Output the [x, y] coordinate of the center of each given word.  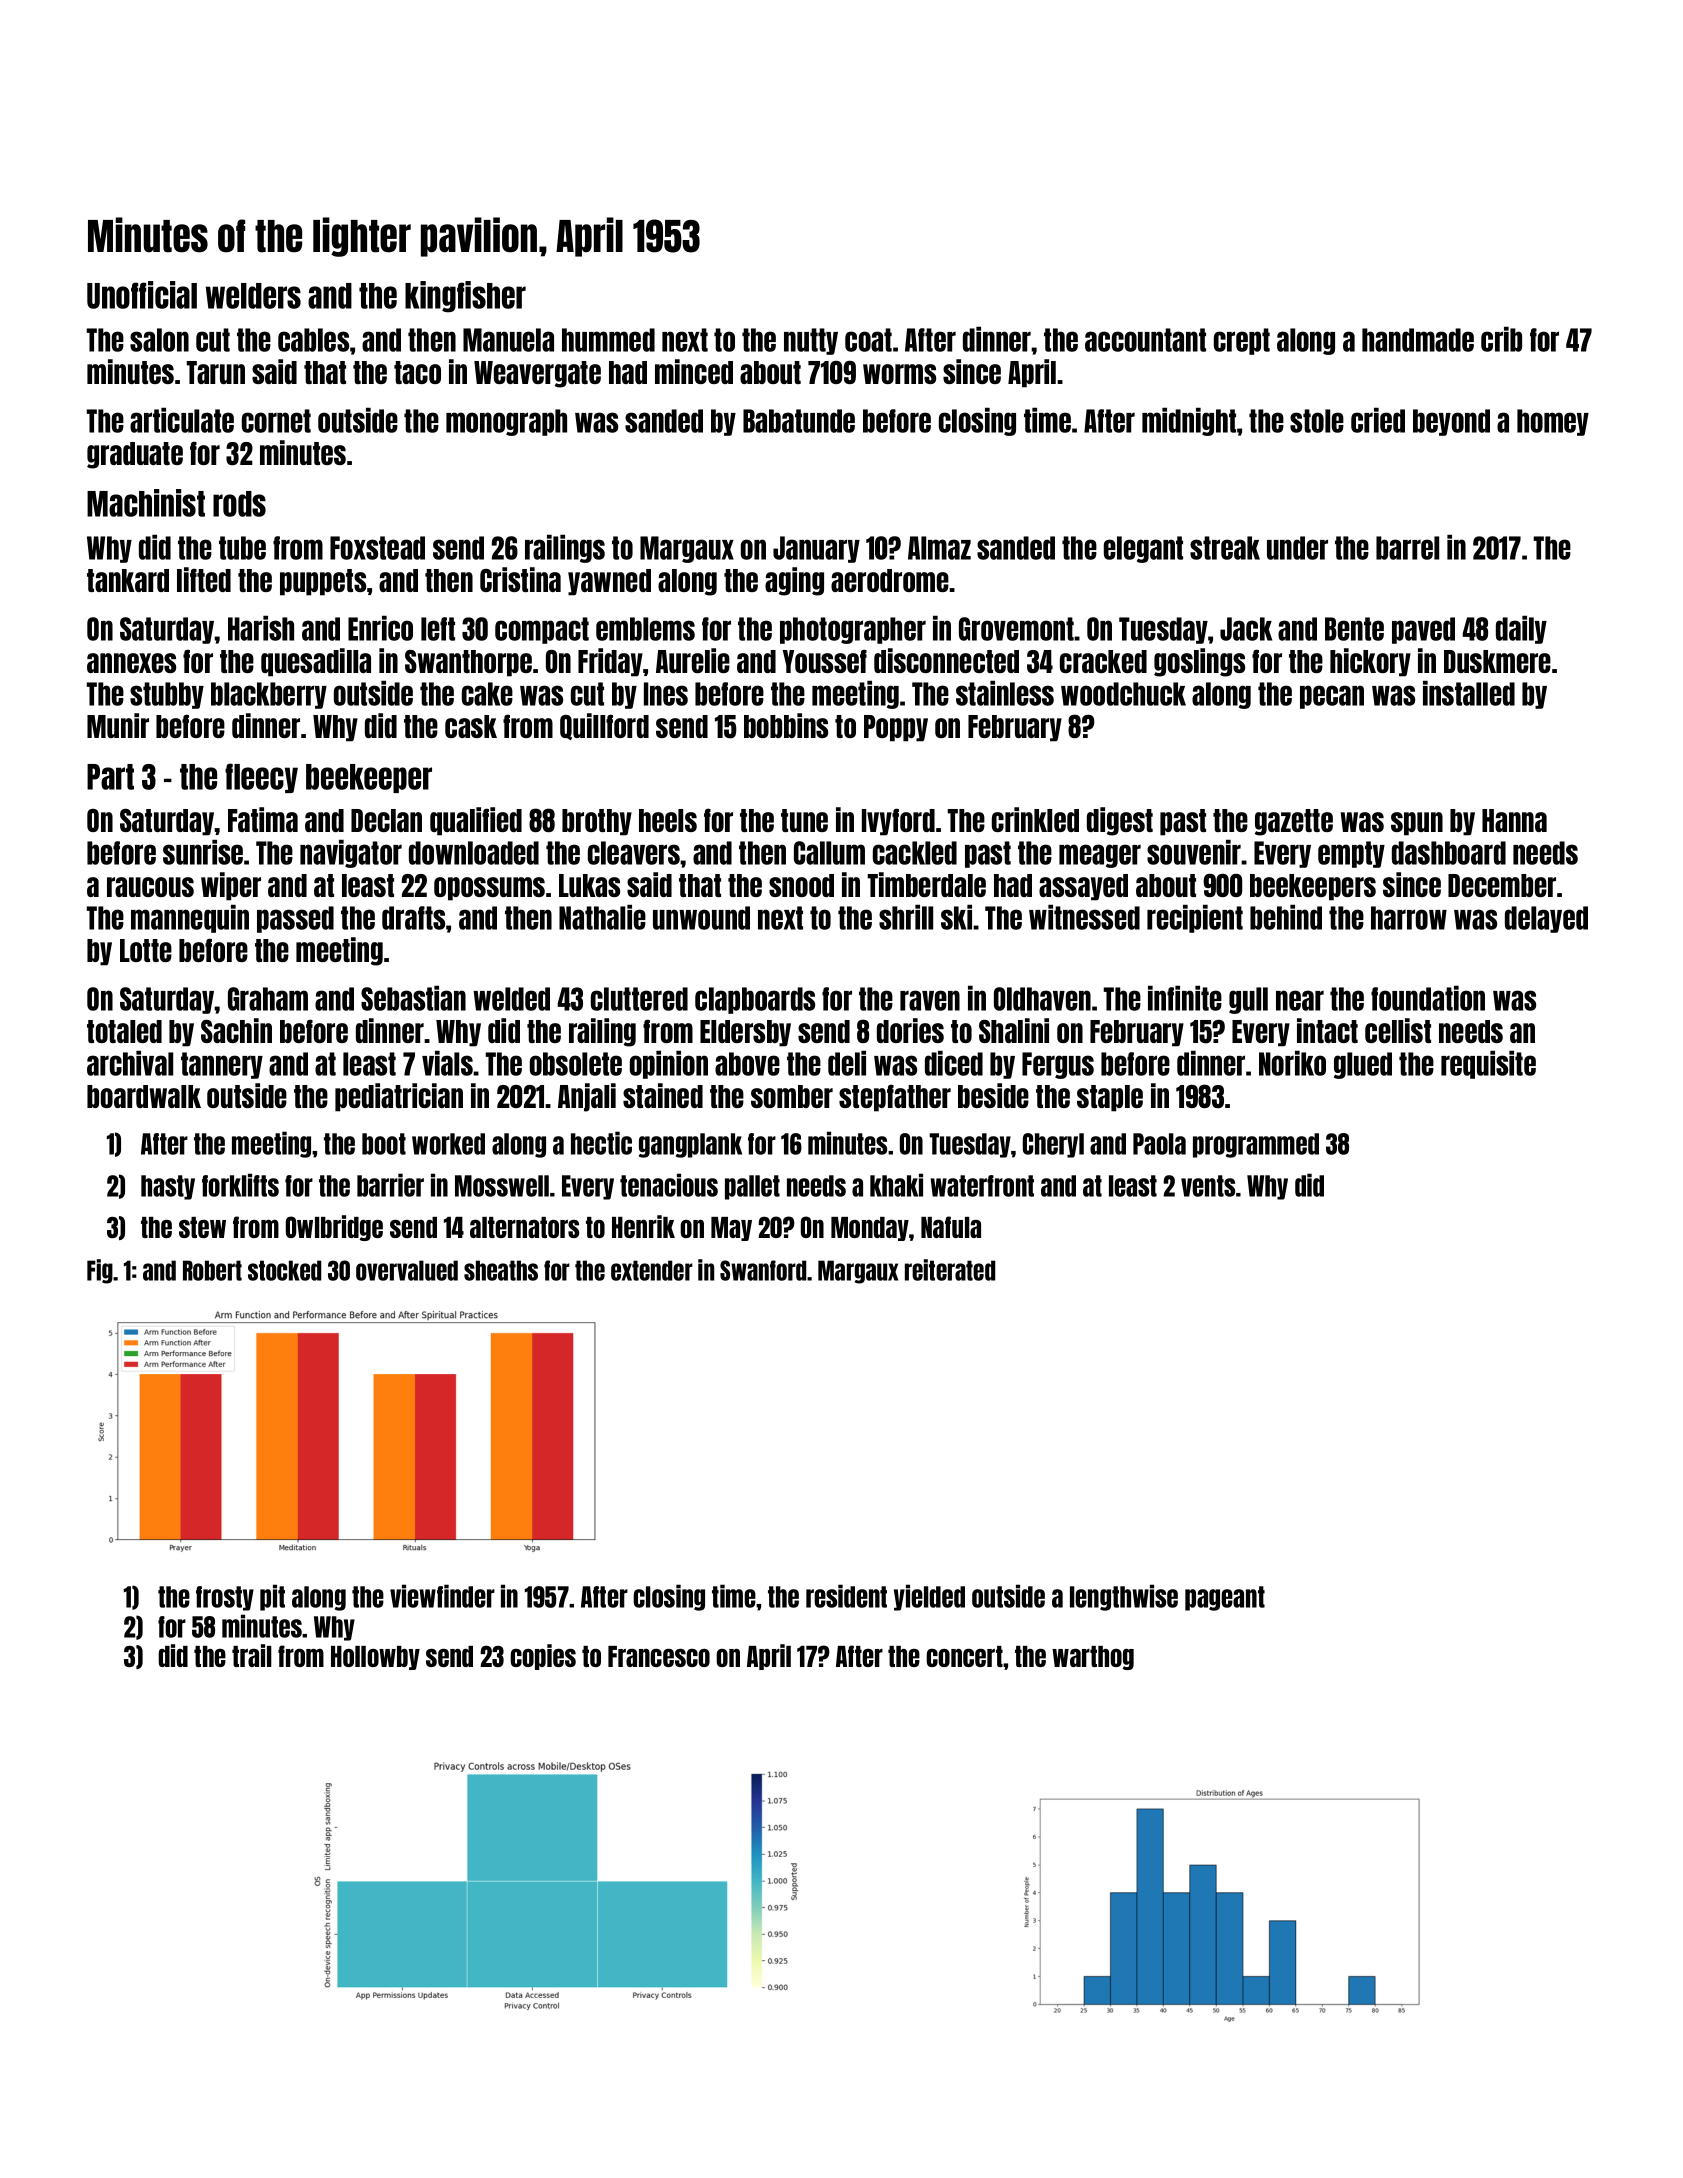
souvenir [1194, 852]
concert [964, 1656]
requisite [1488, 1065]
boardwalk [144, 1096]
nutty [811, 341]
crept [1242, 341]
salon [159, 340]
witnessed [1084, 917]
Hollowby [375, 1658]
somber [792, 1096]
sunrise [203, 852]
